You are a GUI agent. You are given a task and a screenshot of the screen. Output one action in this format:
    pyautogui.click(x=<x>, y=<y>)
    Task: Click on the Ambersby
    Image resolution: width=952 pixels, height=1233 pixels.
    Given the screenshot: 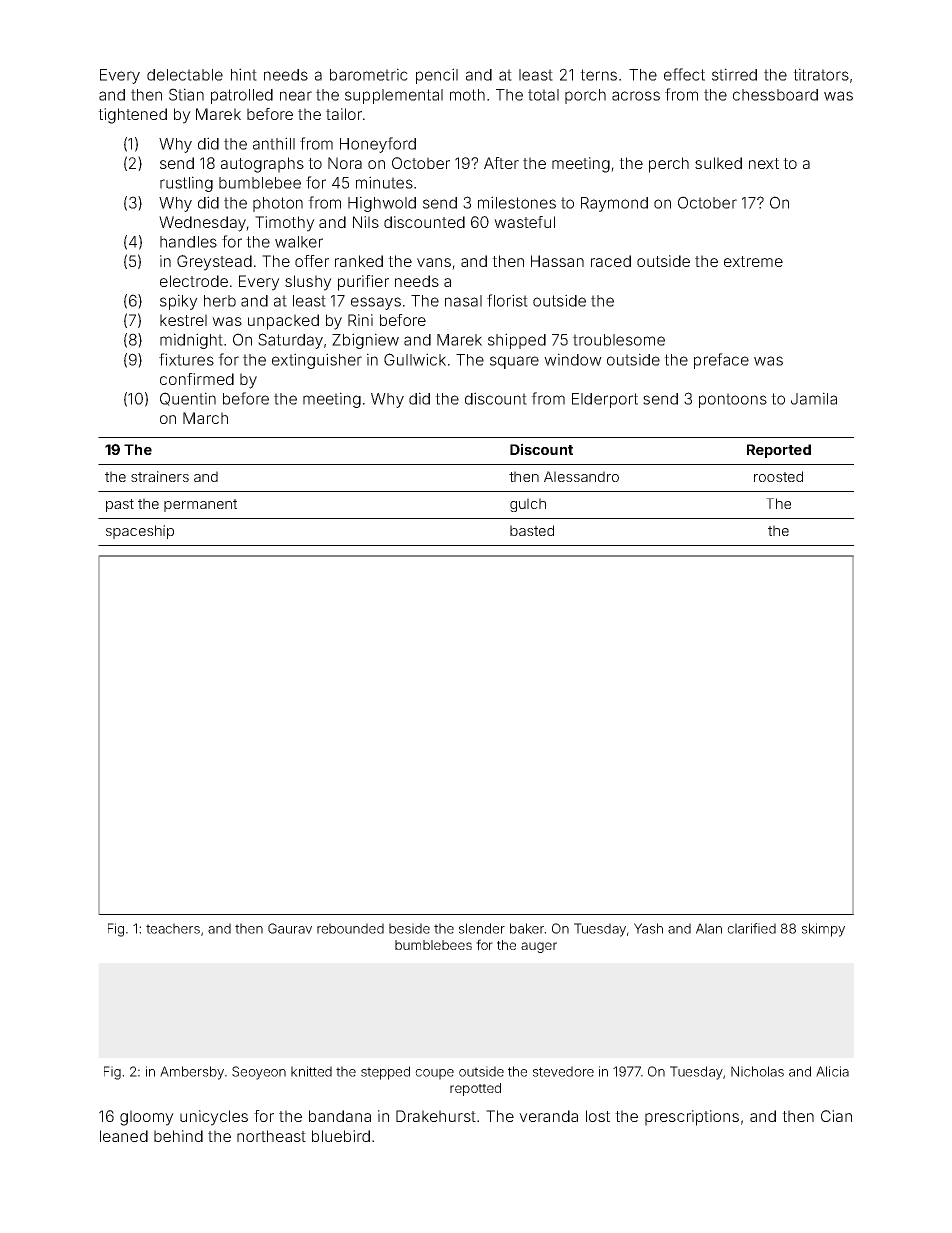 What is the action you would take?
    pyautogui.click(x=192, y=1073)
